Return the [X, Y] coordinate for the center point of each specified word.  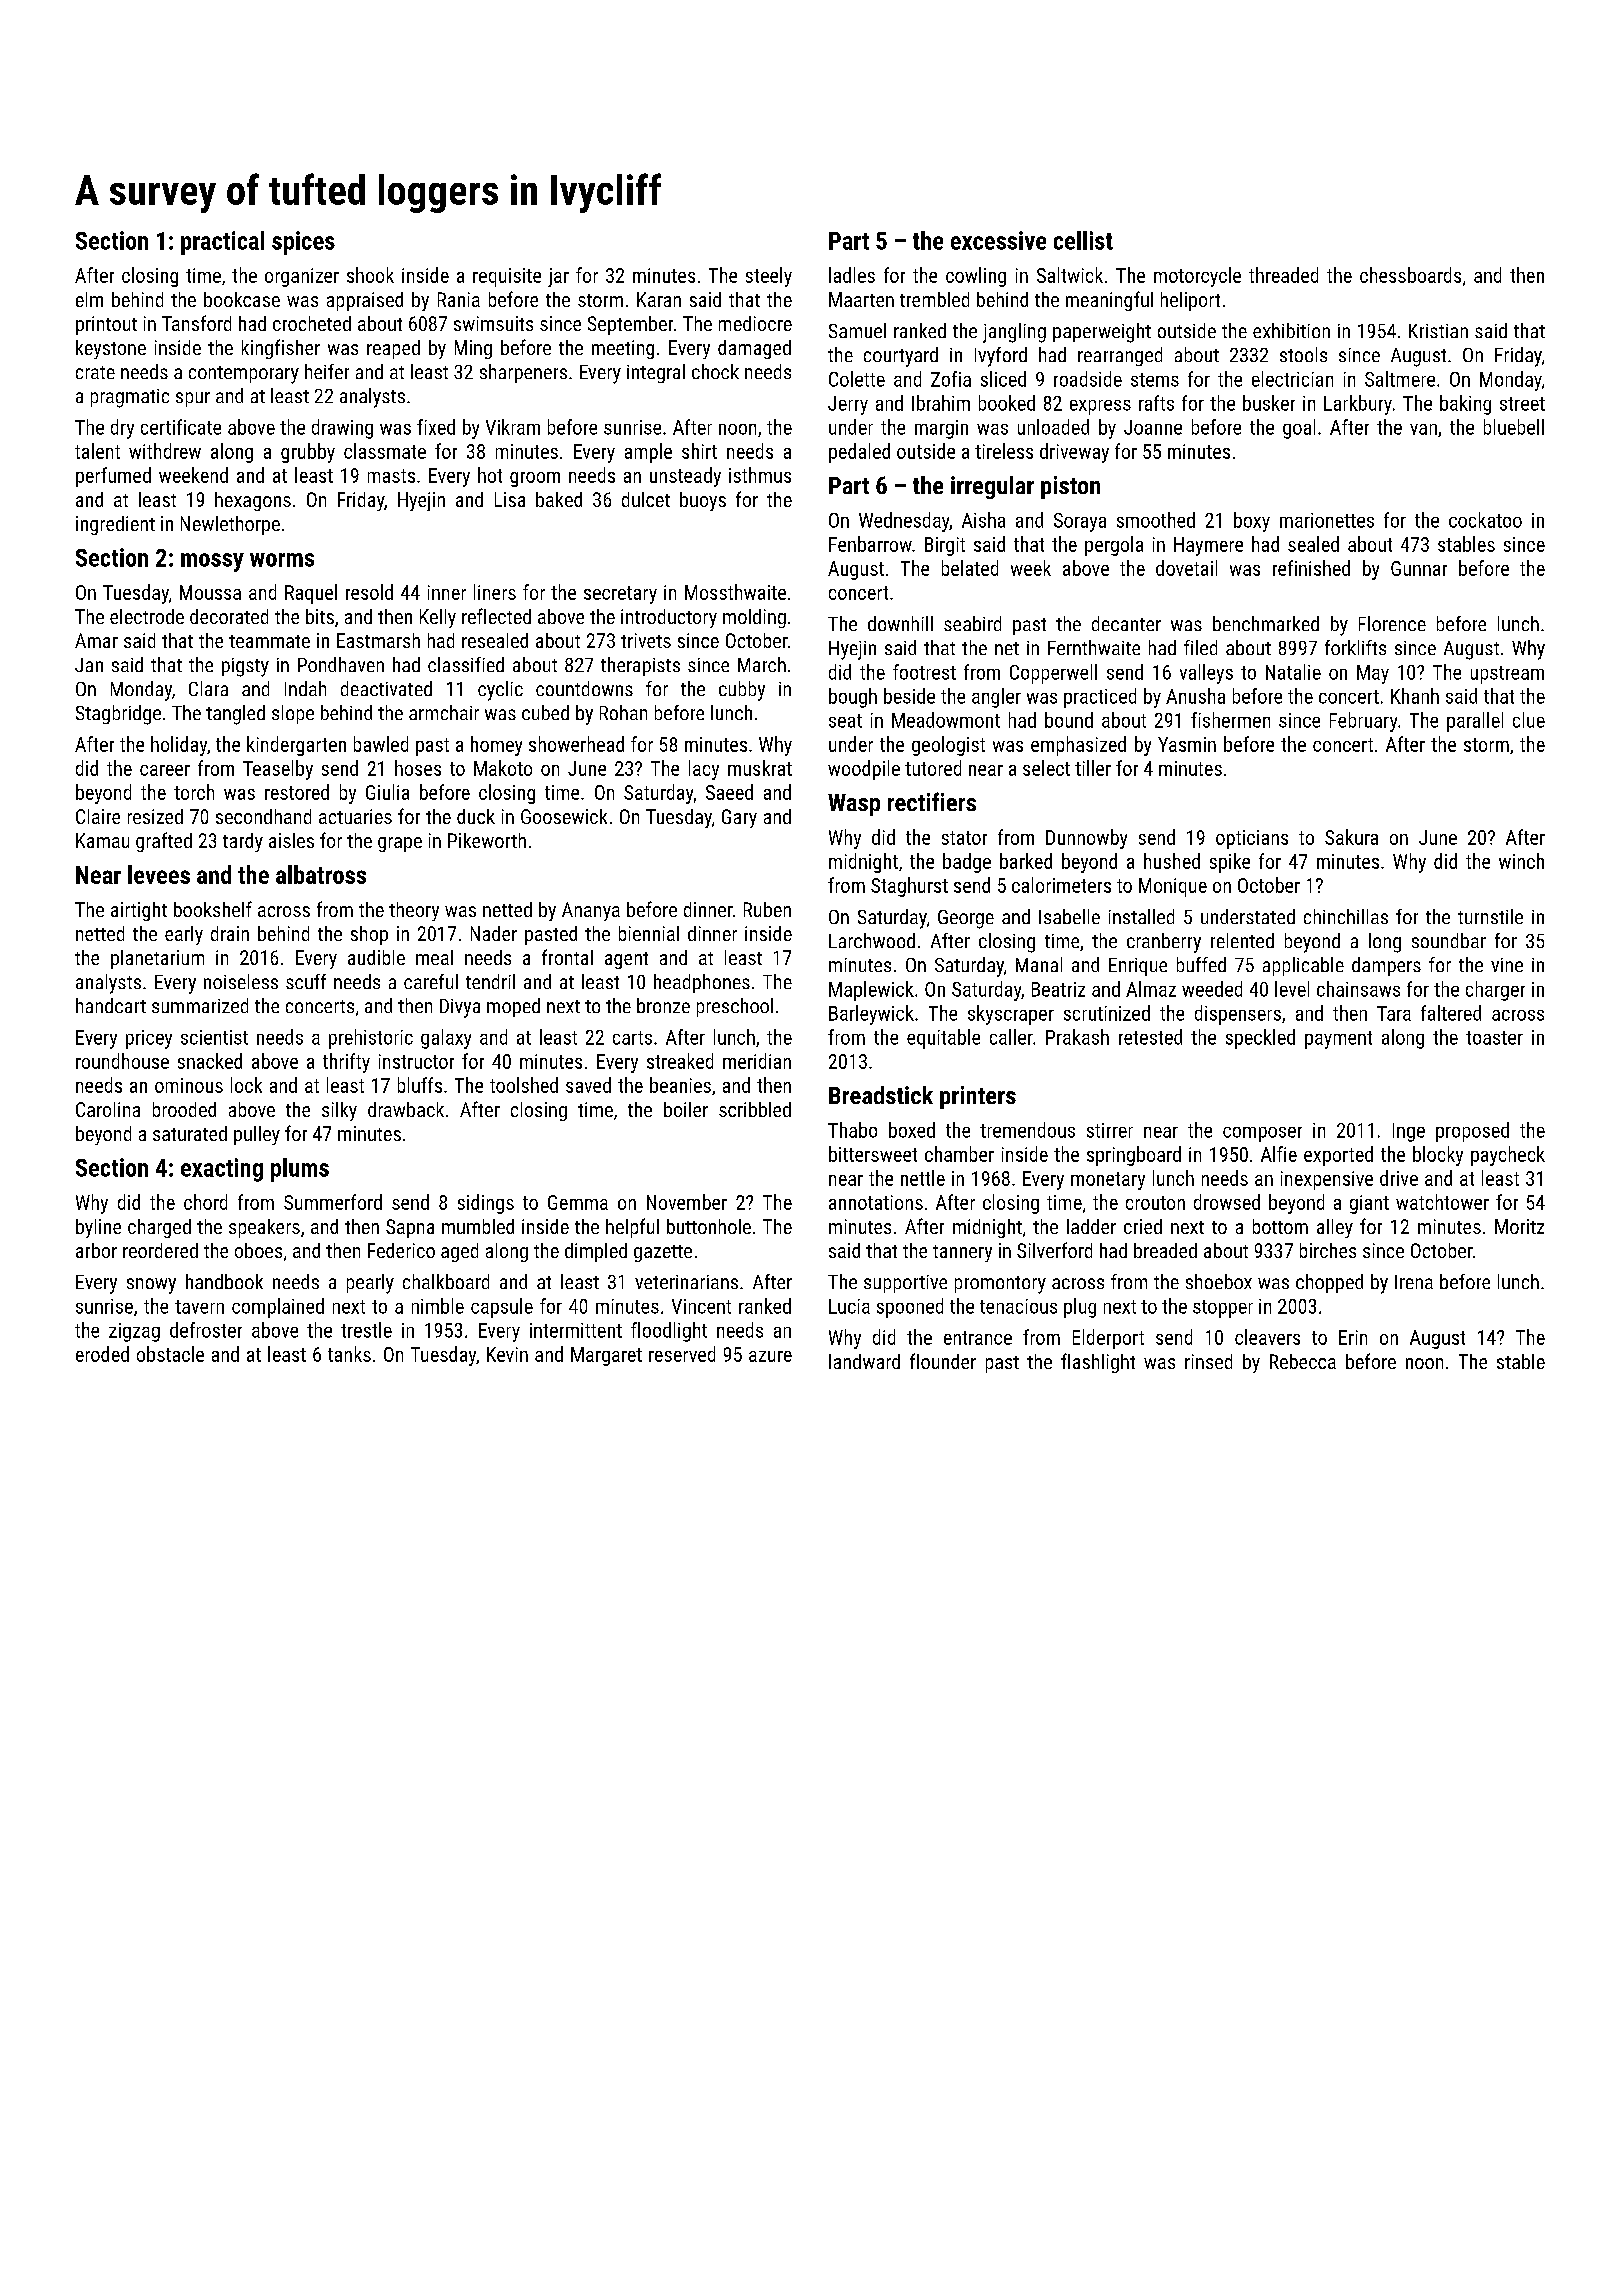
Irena [1414, 1282]
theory [414, 911]
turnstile [1490, 916]
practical [222, 243]
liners [495, 592]
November [687, 1202]
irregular [992, 487]
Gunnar [1419, 568]
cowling [976, 277]
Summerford [333, 1202]
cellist [1083, 240]
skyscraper [1011, 1015]
